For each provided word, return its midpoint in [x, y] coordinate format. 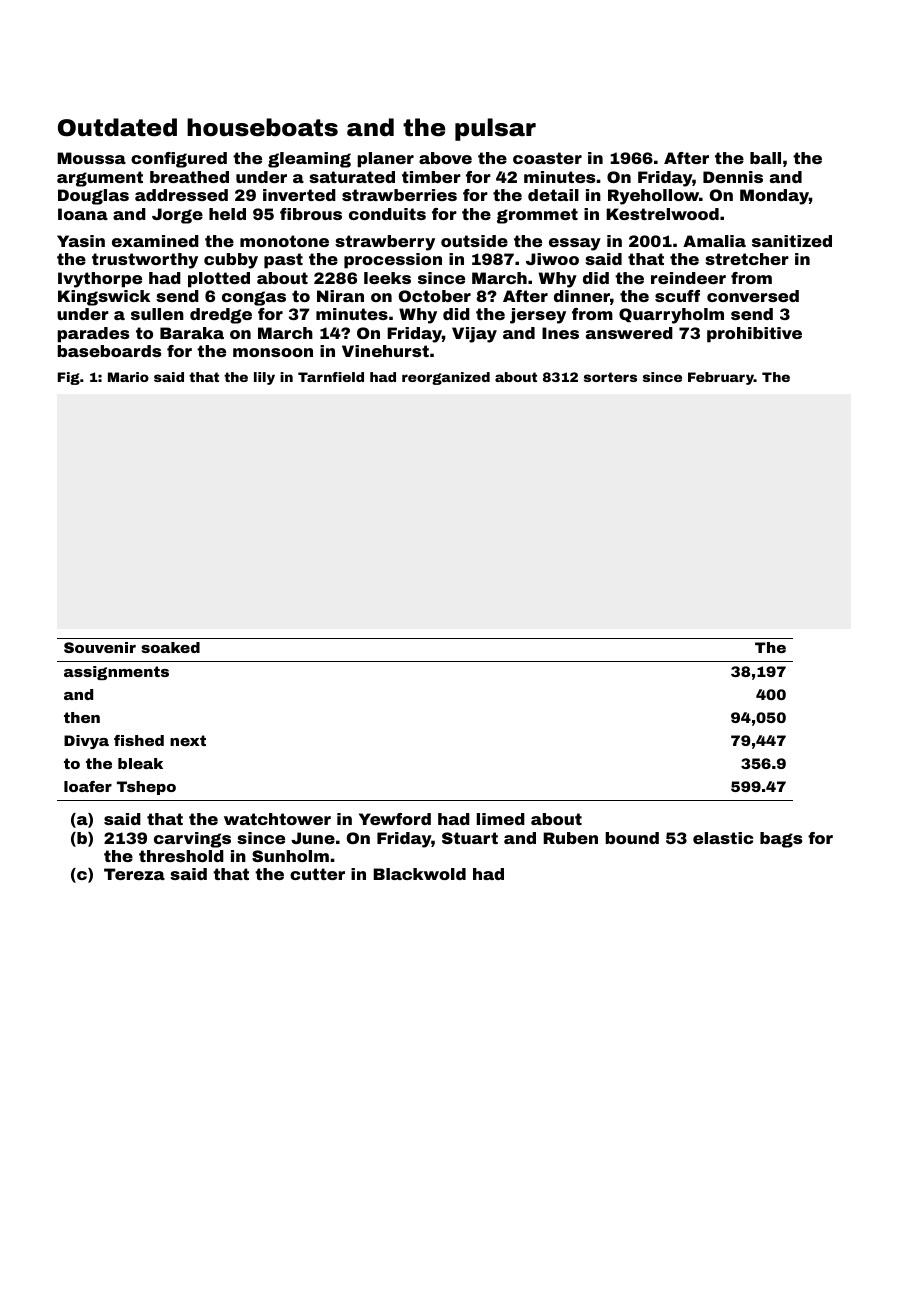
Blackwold [419, 874]
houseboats [262, 127]
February [721, 378]
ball [765, 158]
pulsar [495, 129]
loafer [88, 786]
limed [501, 819]
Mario [128, 377]
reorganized [446, 378]
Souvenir [100, 647]
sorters [610, 377]
